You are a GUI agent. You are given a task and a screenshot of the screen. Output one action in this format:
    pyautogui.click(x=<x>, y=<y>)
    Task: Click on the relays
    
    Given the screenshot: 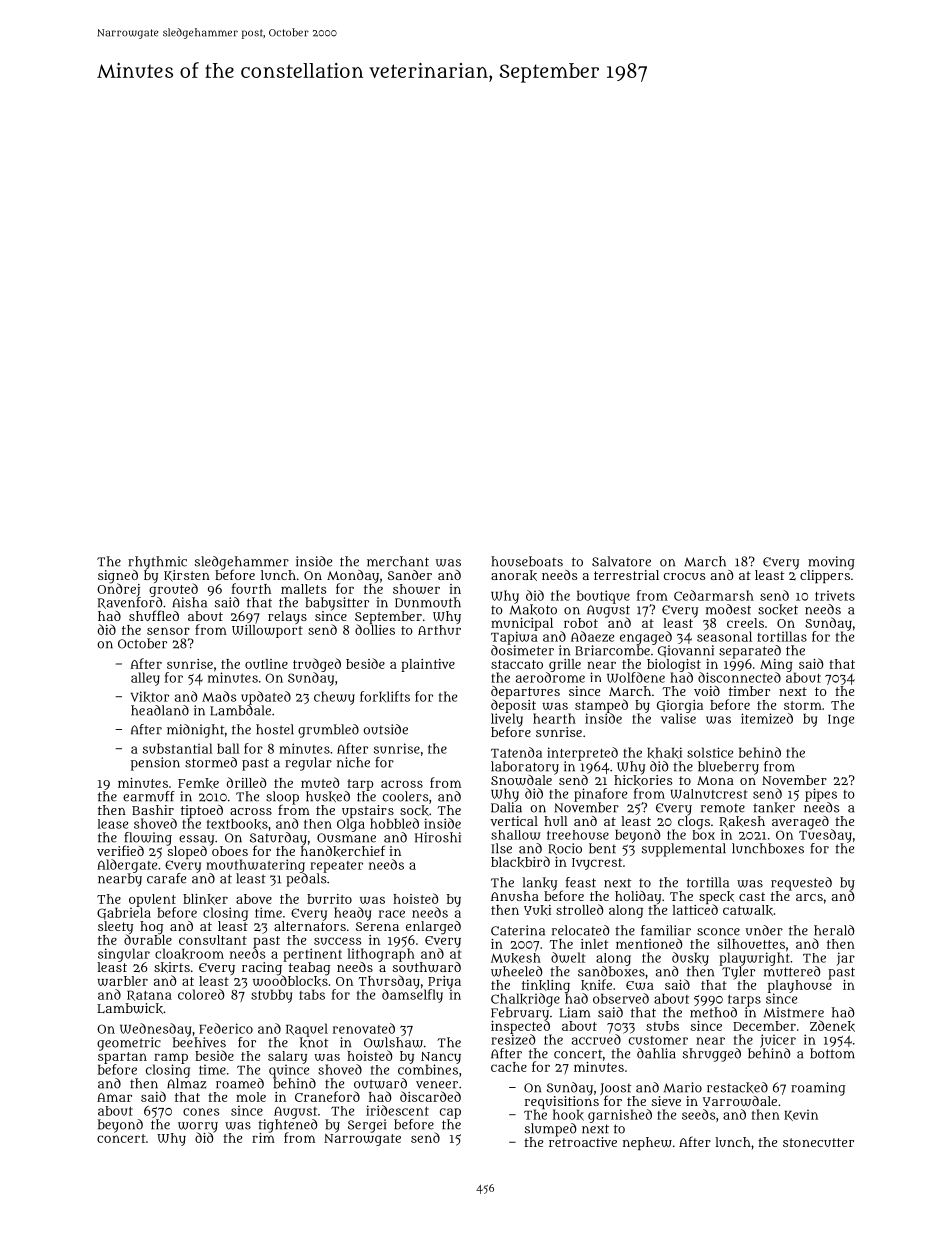 What is the action you would take?
    pyautogui.click(x=287, y=617)
